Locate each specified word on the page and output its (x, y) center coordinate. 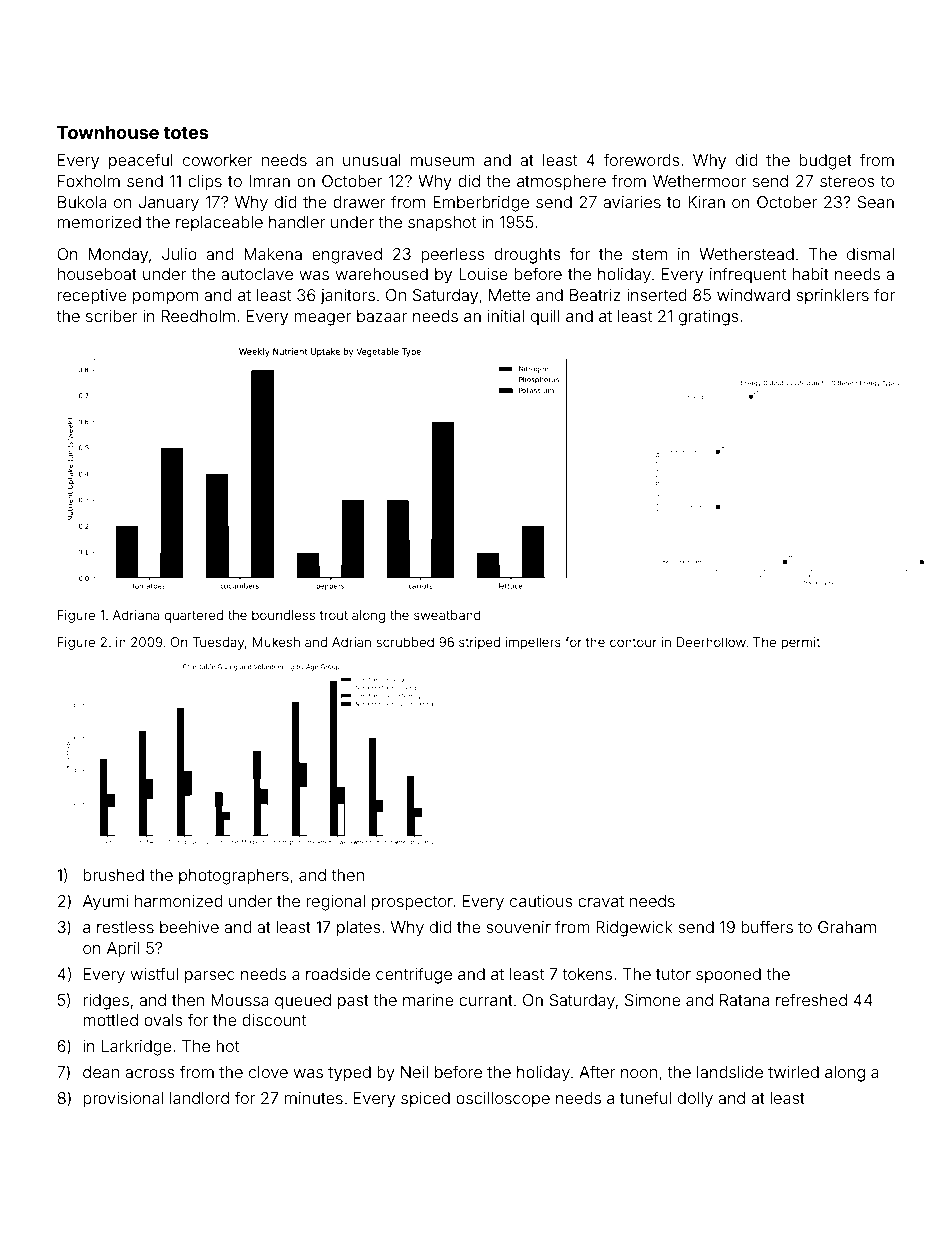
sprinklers (832, 296)
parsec (210, 977)
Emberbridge (481, 204)
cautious (541, 901)
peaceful (141, 161)
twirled (793, 1072)
